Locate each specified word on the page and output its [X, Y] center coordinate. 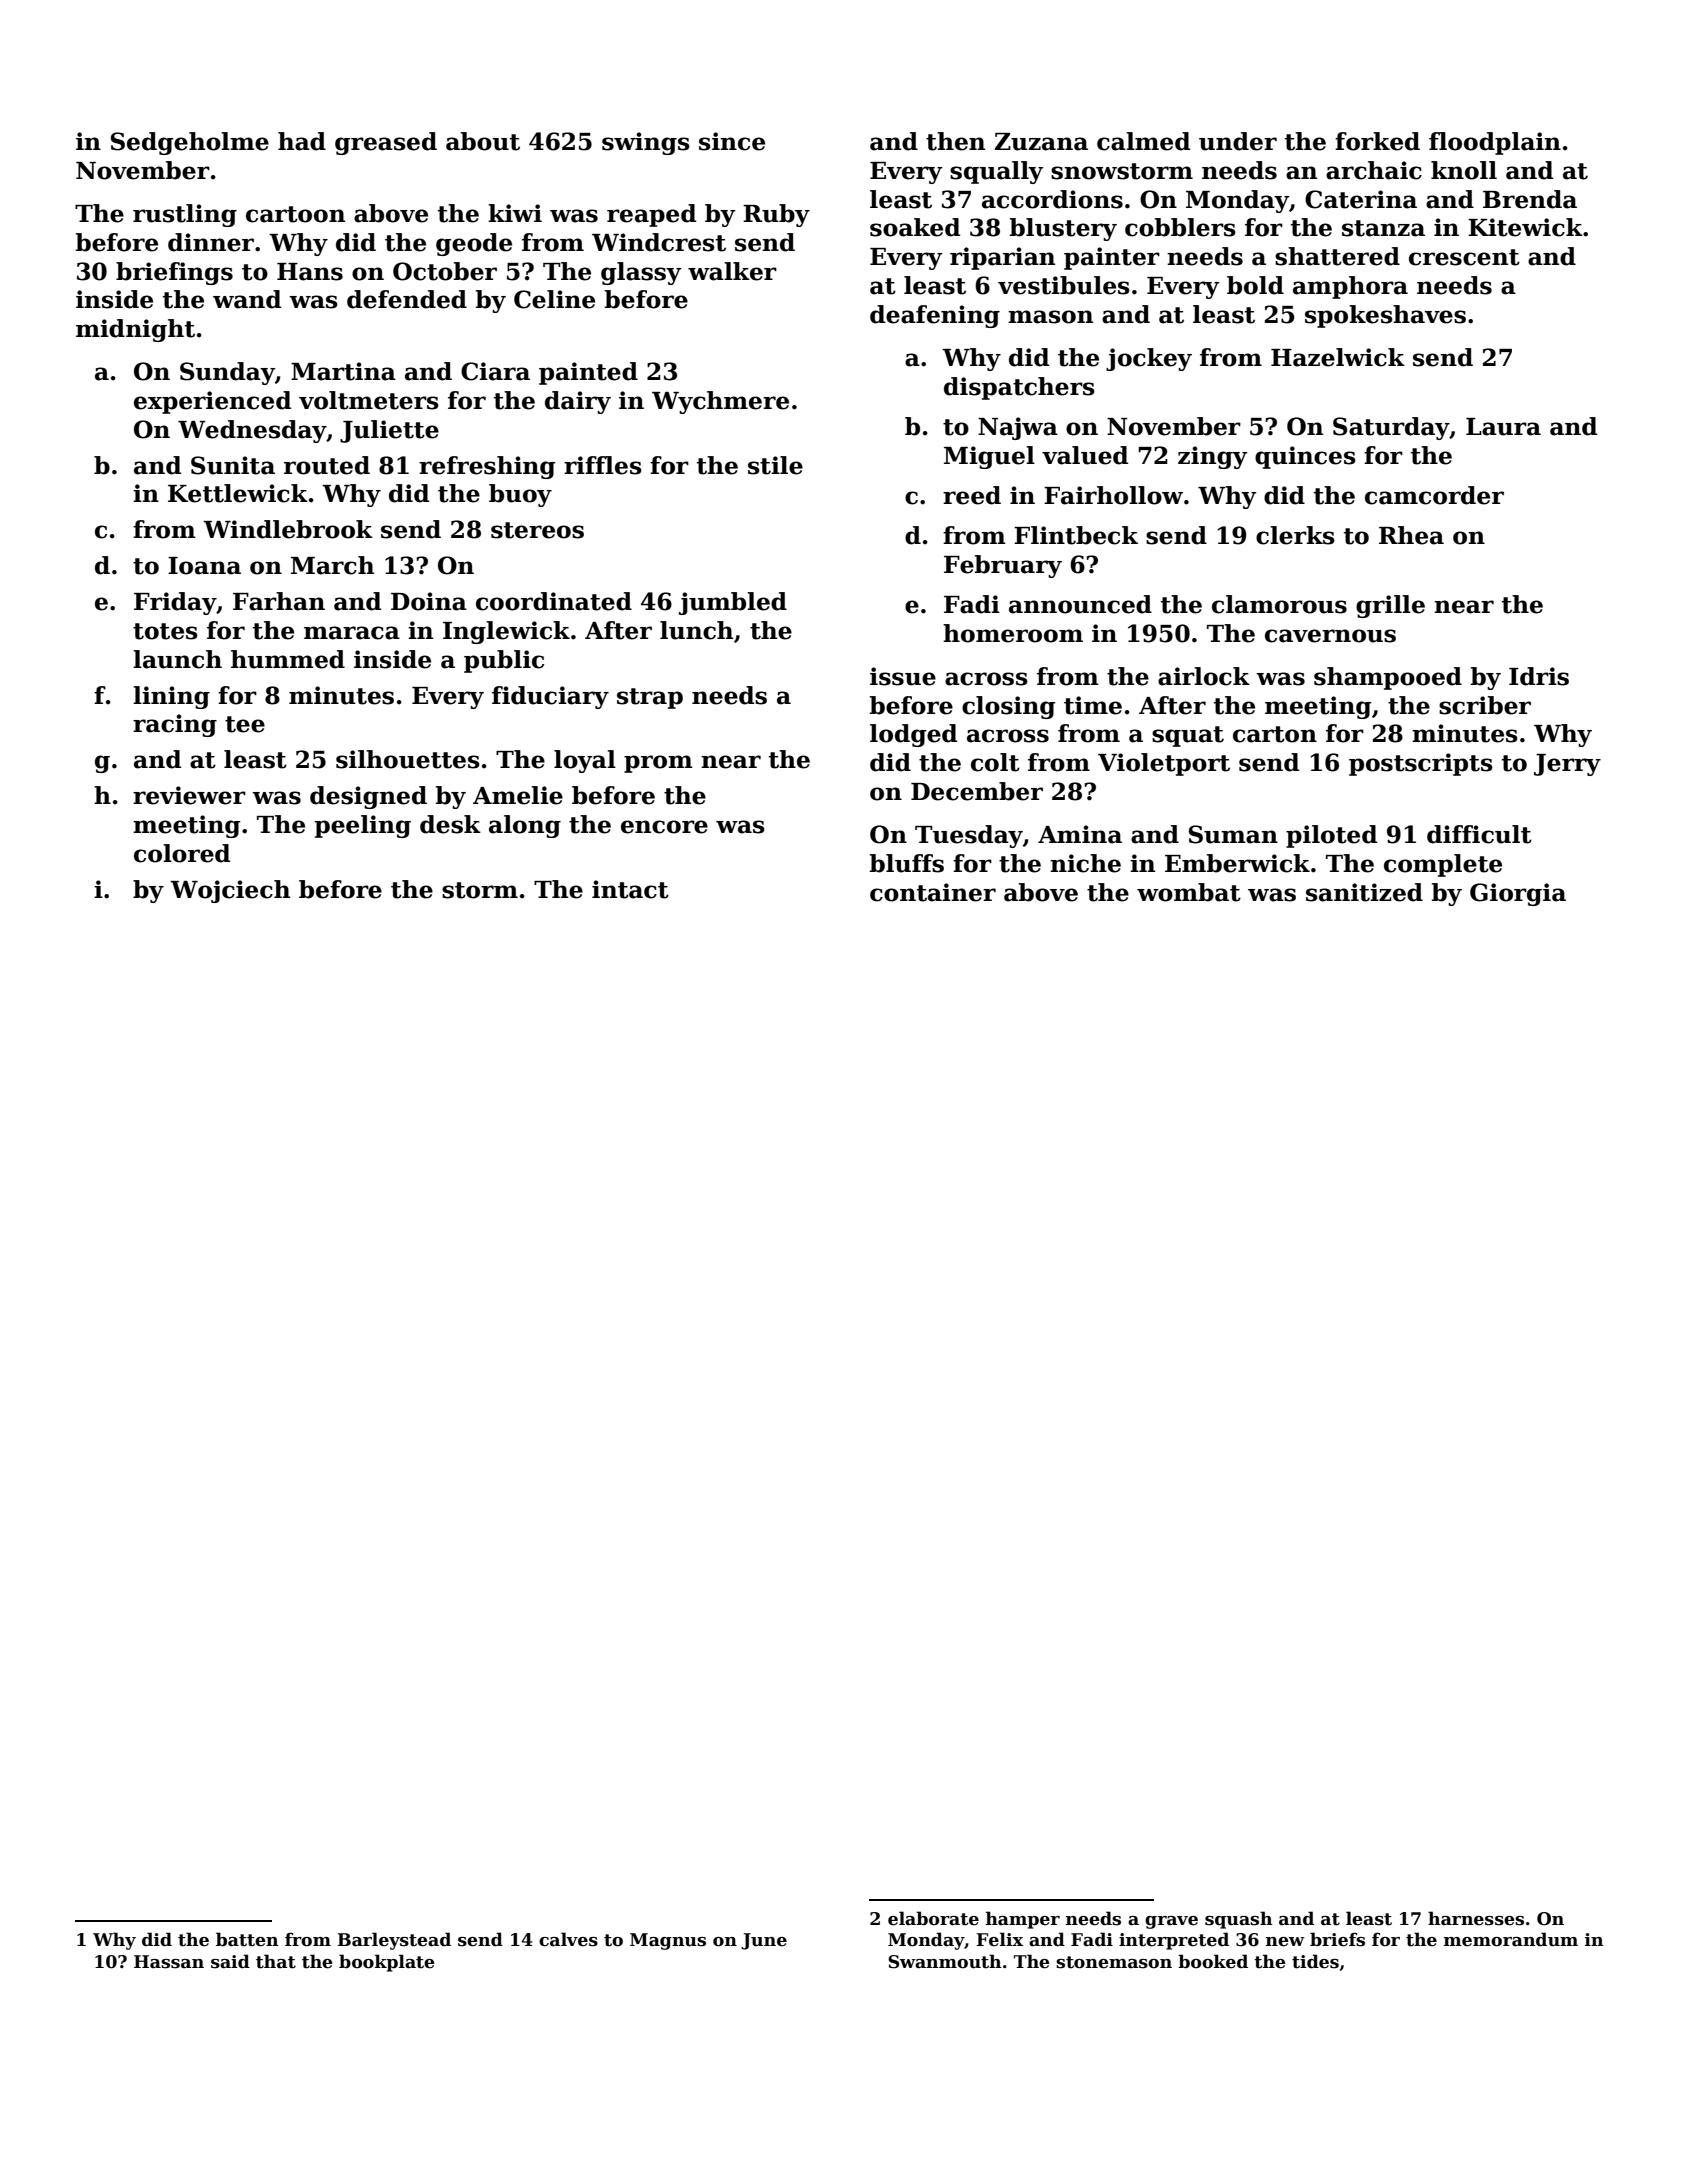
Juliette [389, 431]
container [933, 892]
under [1238, 141]
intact [630, 889]
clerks [1295, 535]
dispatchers [1019, 388]
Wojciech [230, 891]
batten [247, 1939]
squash [1239, 1920]
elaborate [933, 1918]
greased [386, 143]
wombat [1189, 892]
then [955, 141]
